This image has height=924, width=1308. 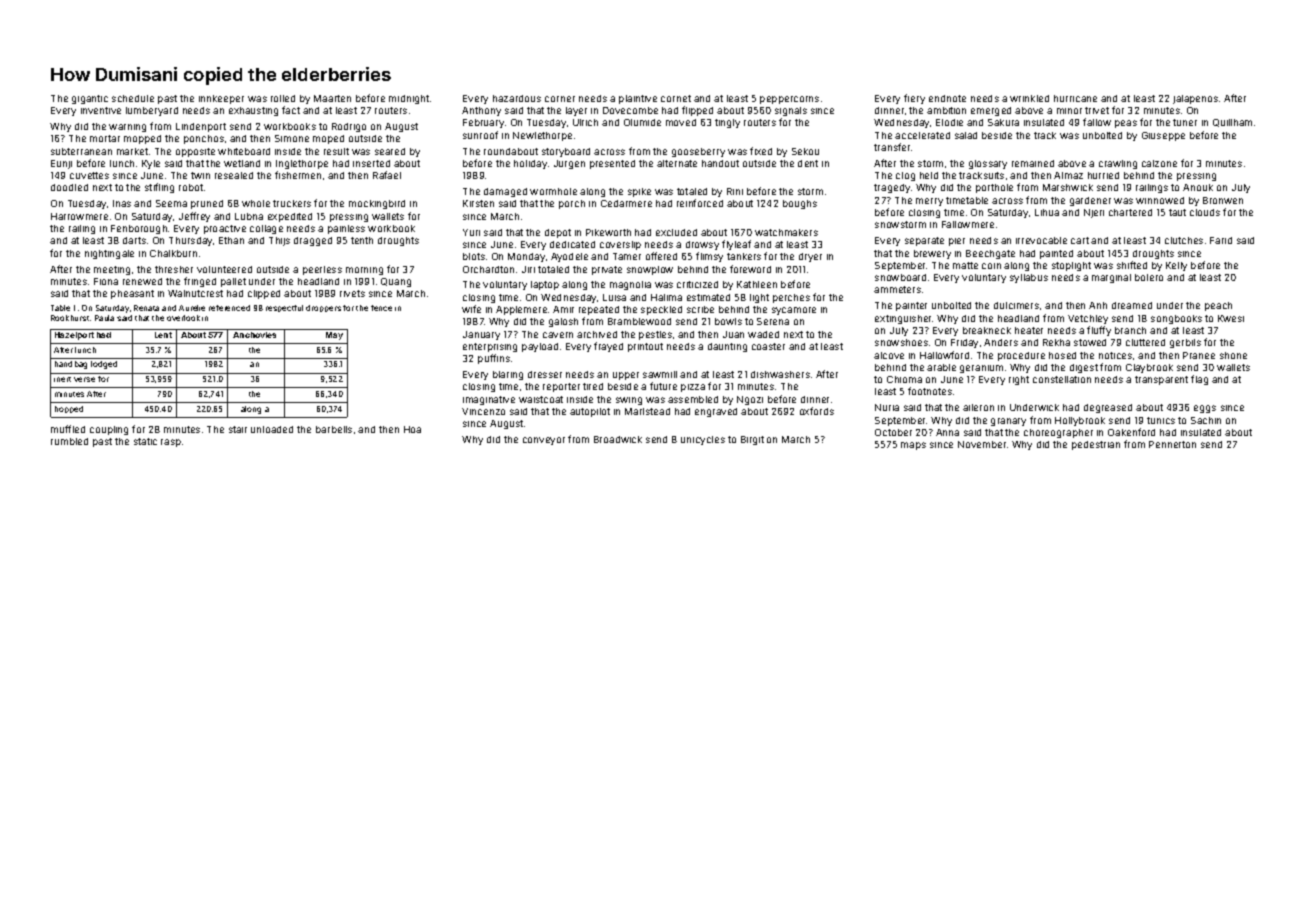 I want to click on inventive, so click(x=101, y=110).
